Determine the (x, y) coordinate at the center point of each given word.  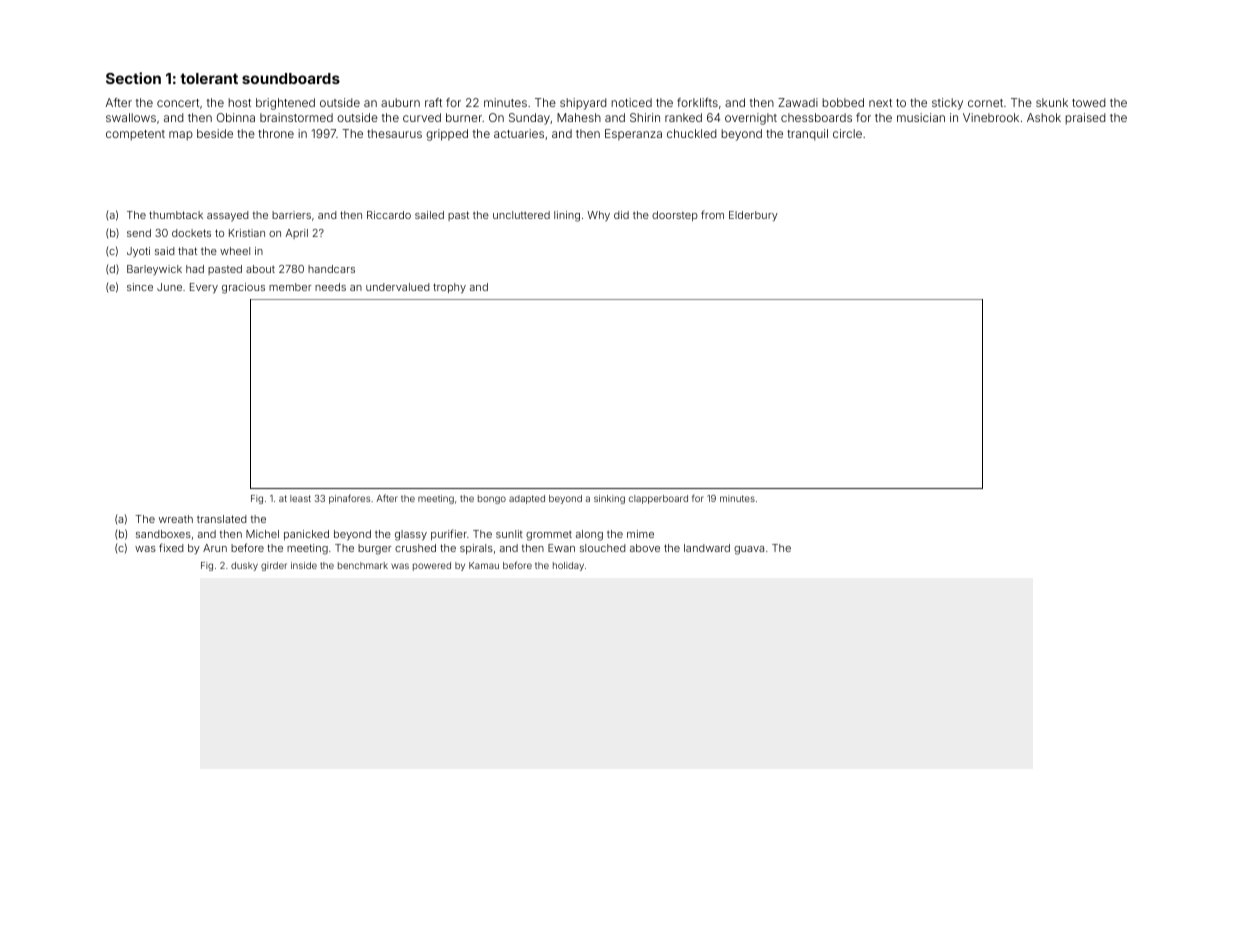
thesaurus (394, 133)
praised (1085, 119)
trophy (449, 288)
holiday (568, 566)
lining (567, 216)
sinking (609, 499)
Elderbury (753, 216)
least (300, 498)
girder (274, 566)
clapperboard (658, 499)
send (139, 233)
